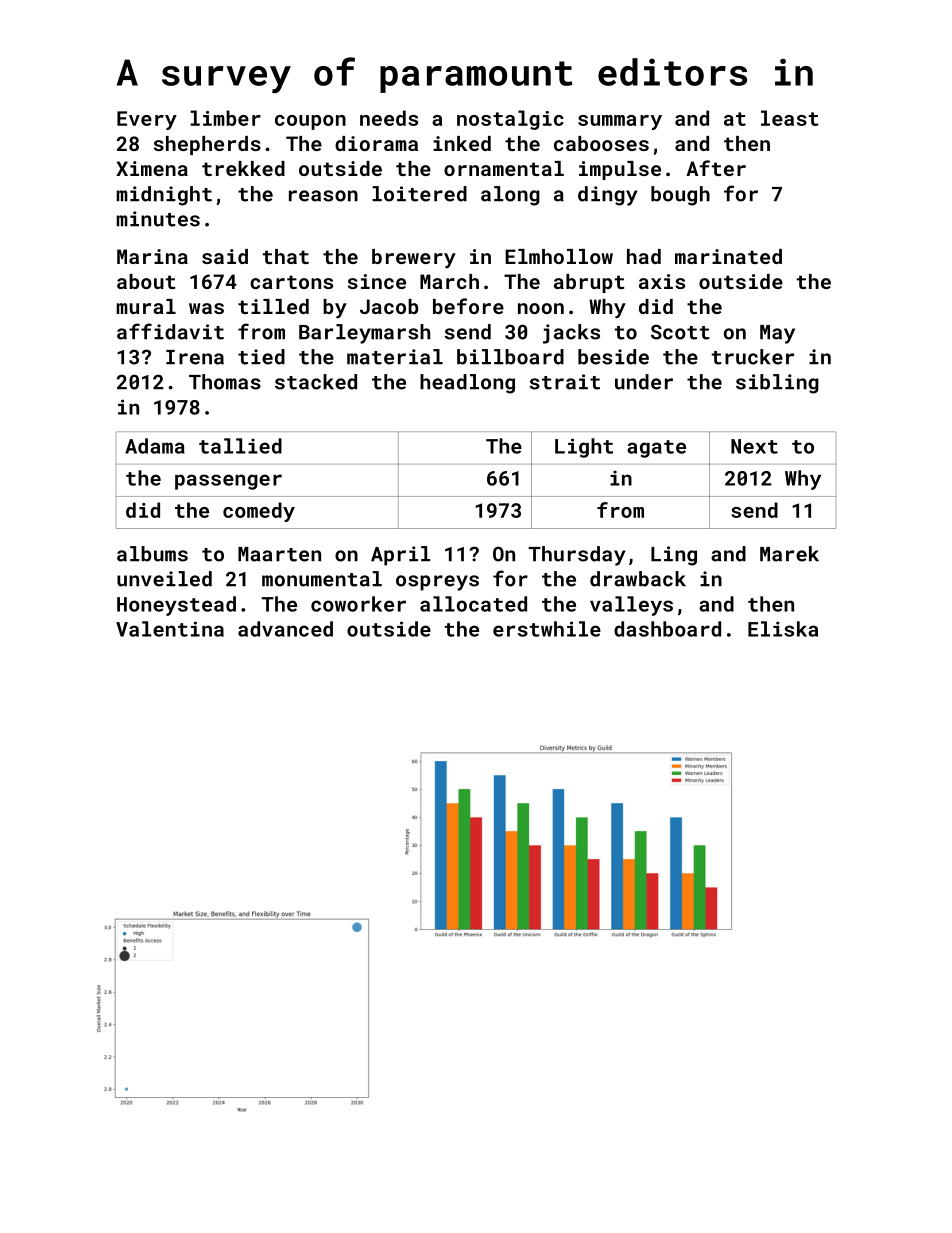 The height and width of the screenshot is (1233, 952). I want to click on Valentina, so click(170, 629).
